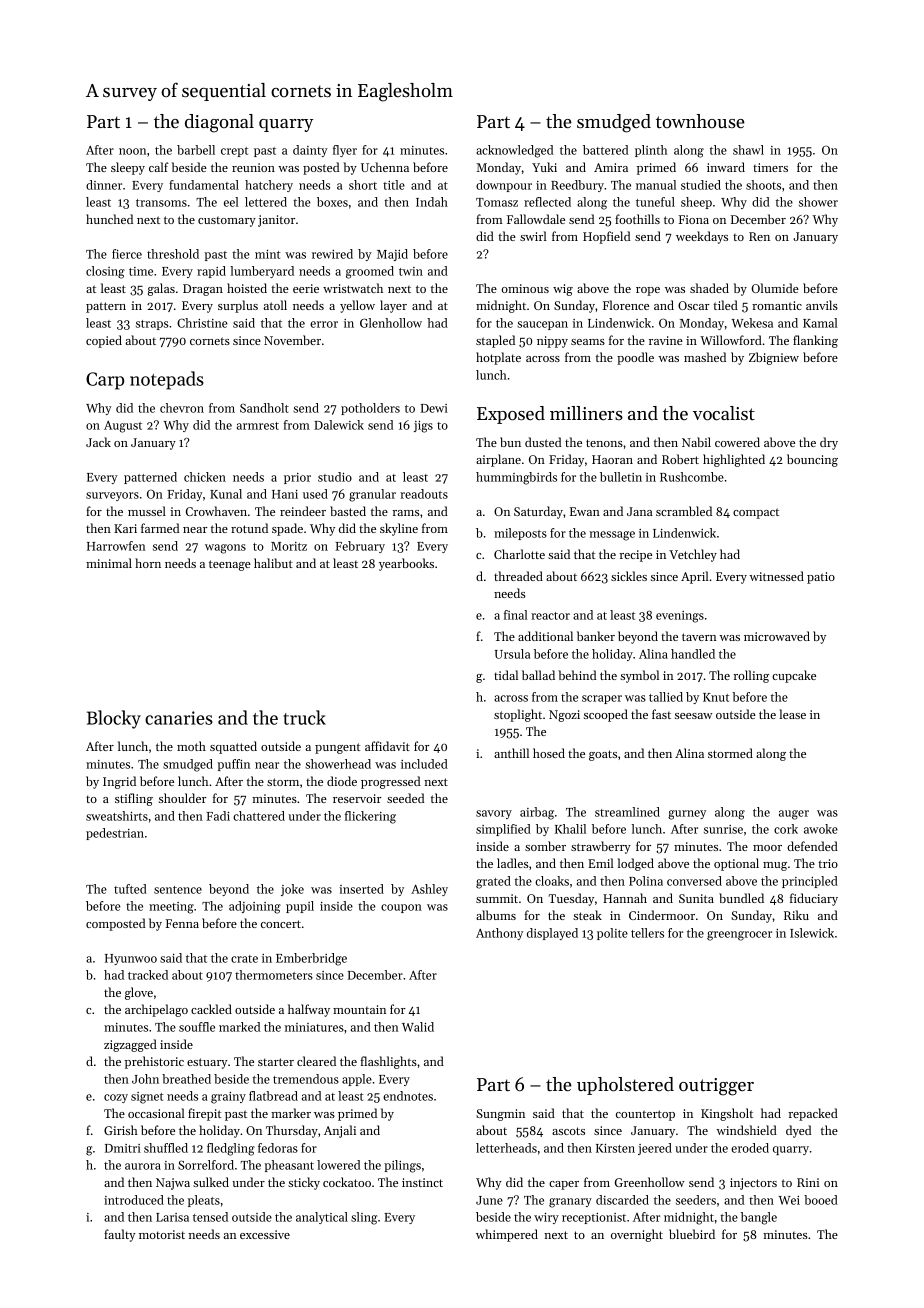 The image size is (924, 1308). Describe the element at coordinates (148, 563) in the screenshot. I see `horn` at that location.
